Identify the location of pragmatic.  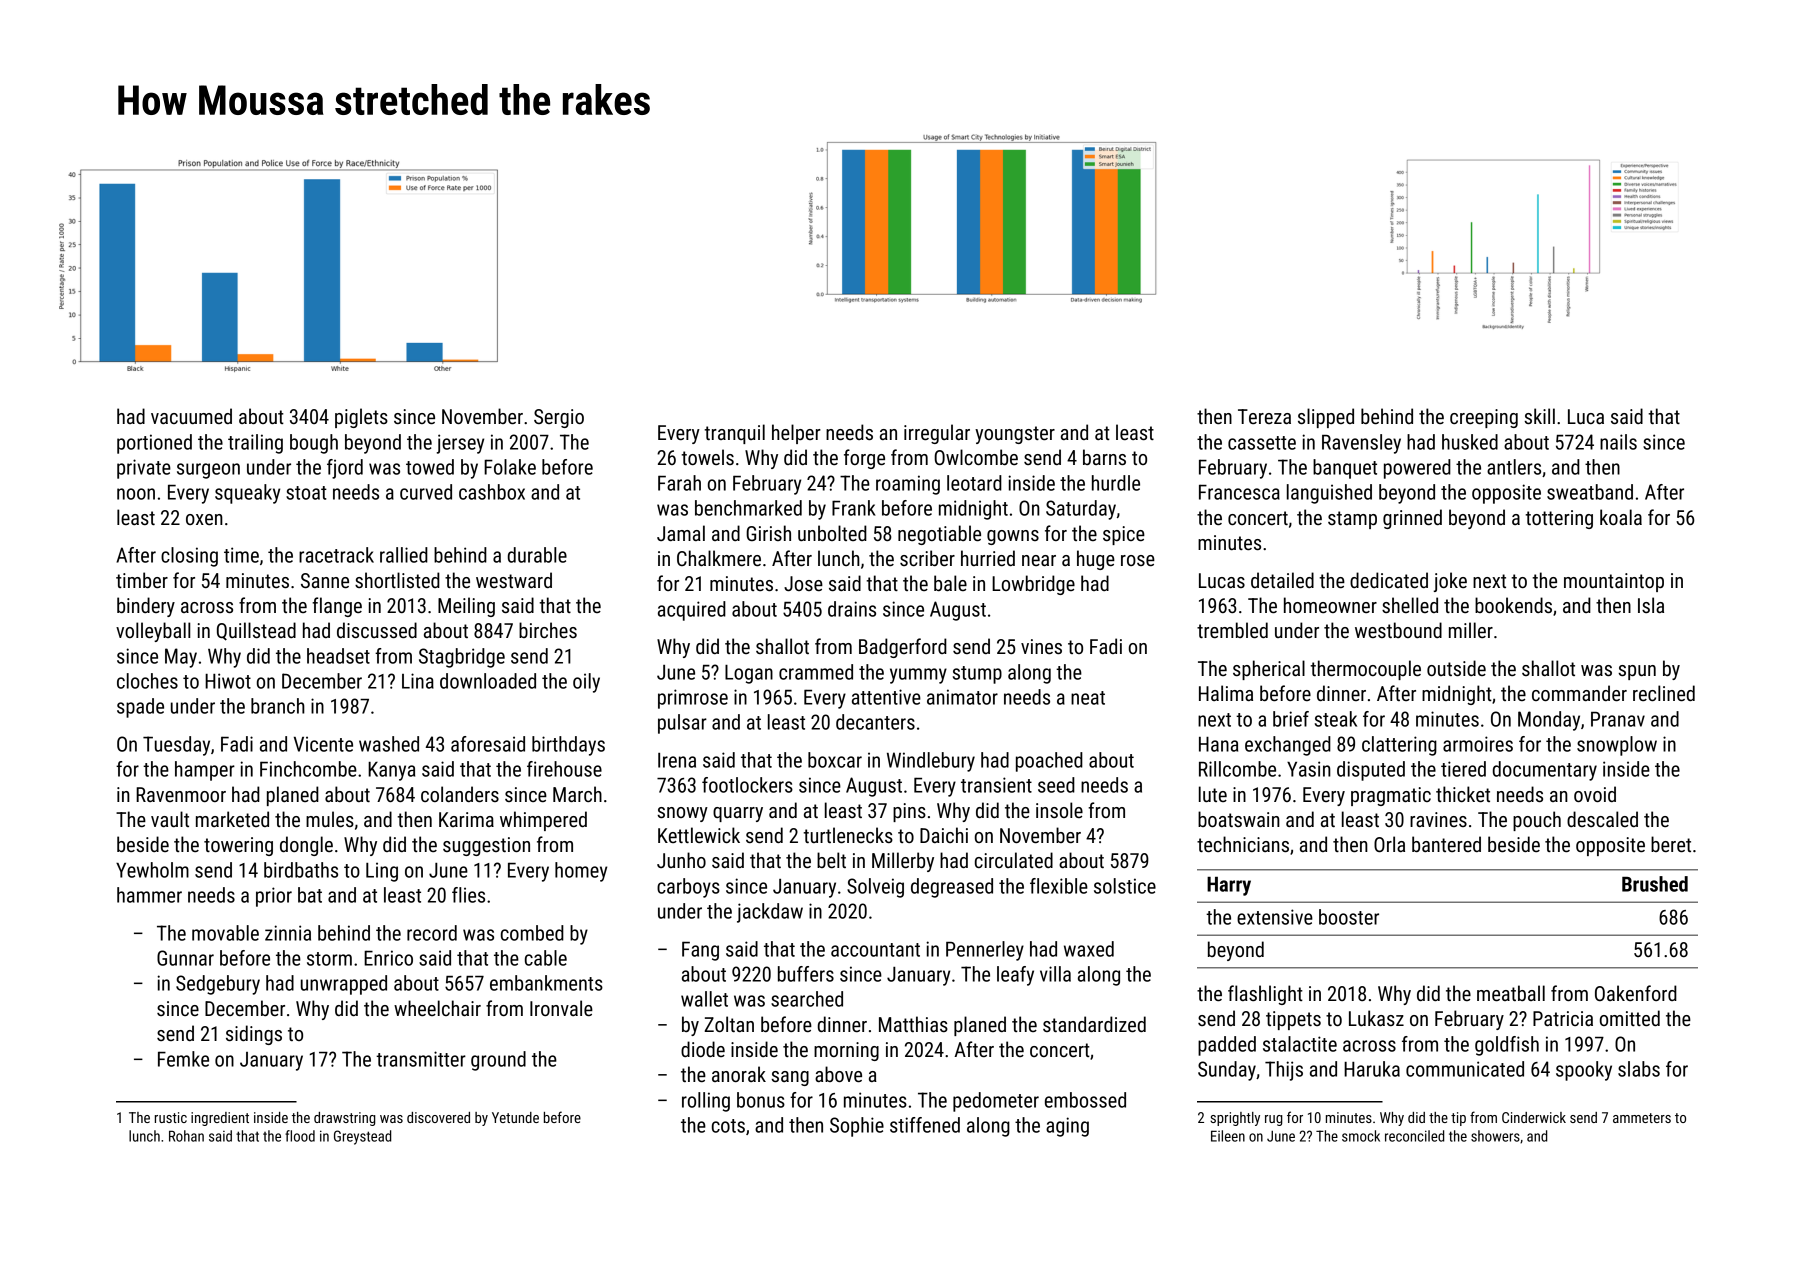
(1391, 796).
